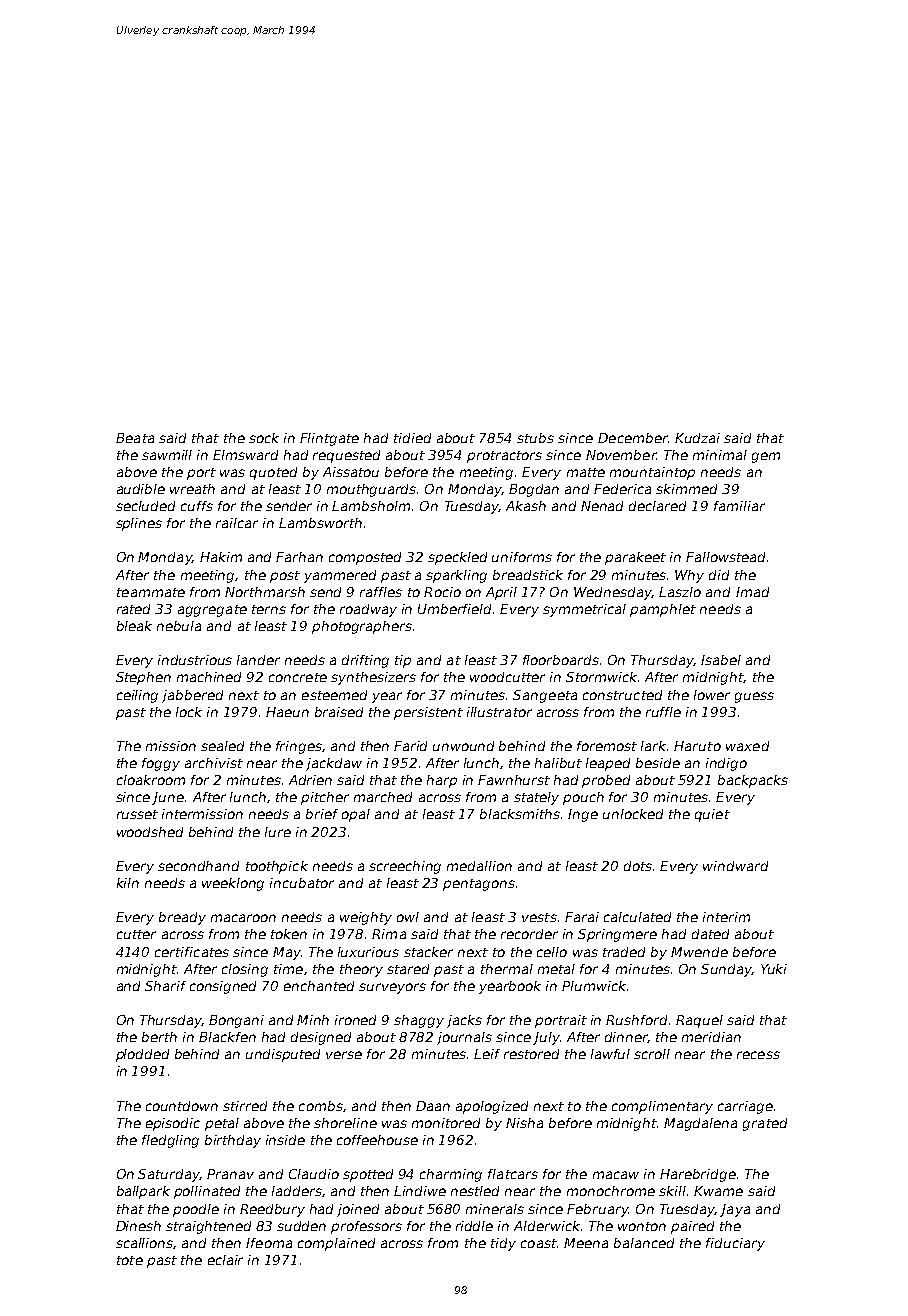 This screenshot has width=908, height=1316. I want to click on industrious, so click(195, 660).
